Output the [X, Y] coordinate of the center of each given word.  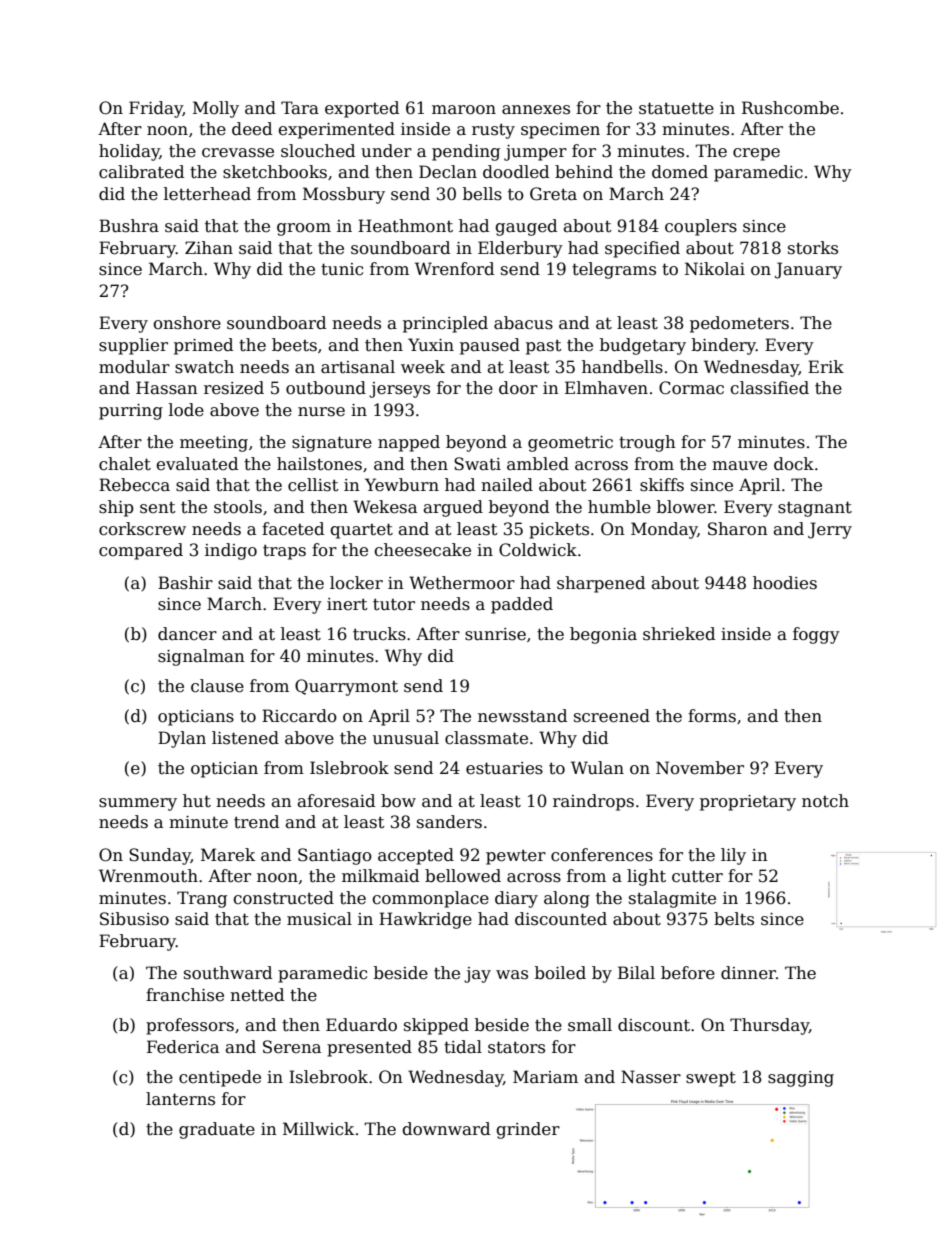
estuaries [504, 768]
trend [256, 822]
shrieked [679, 634]
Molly [216, 109]
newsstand [522, 716]
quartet [361, 531]
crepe [756, 154]
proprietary [748, 803]
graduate [217, 1130]
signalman [201, 657]
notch [825, 801]
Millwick [319, 1129]
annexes [536, 110]
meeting [214, 444]
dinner [748, 973]
